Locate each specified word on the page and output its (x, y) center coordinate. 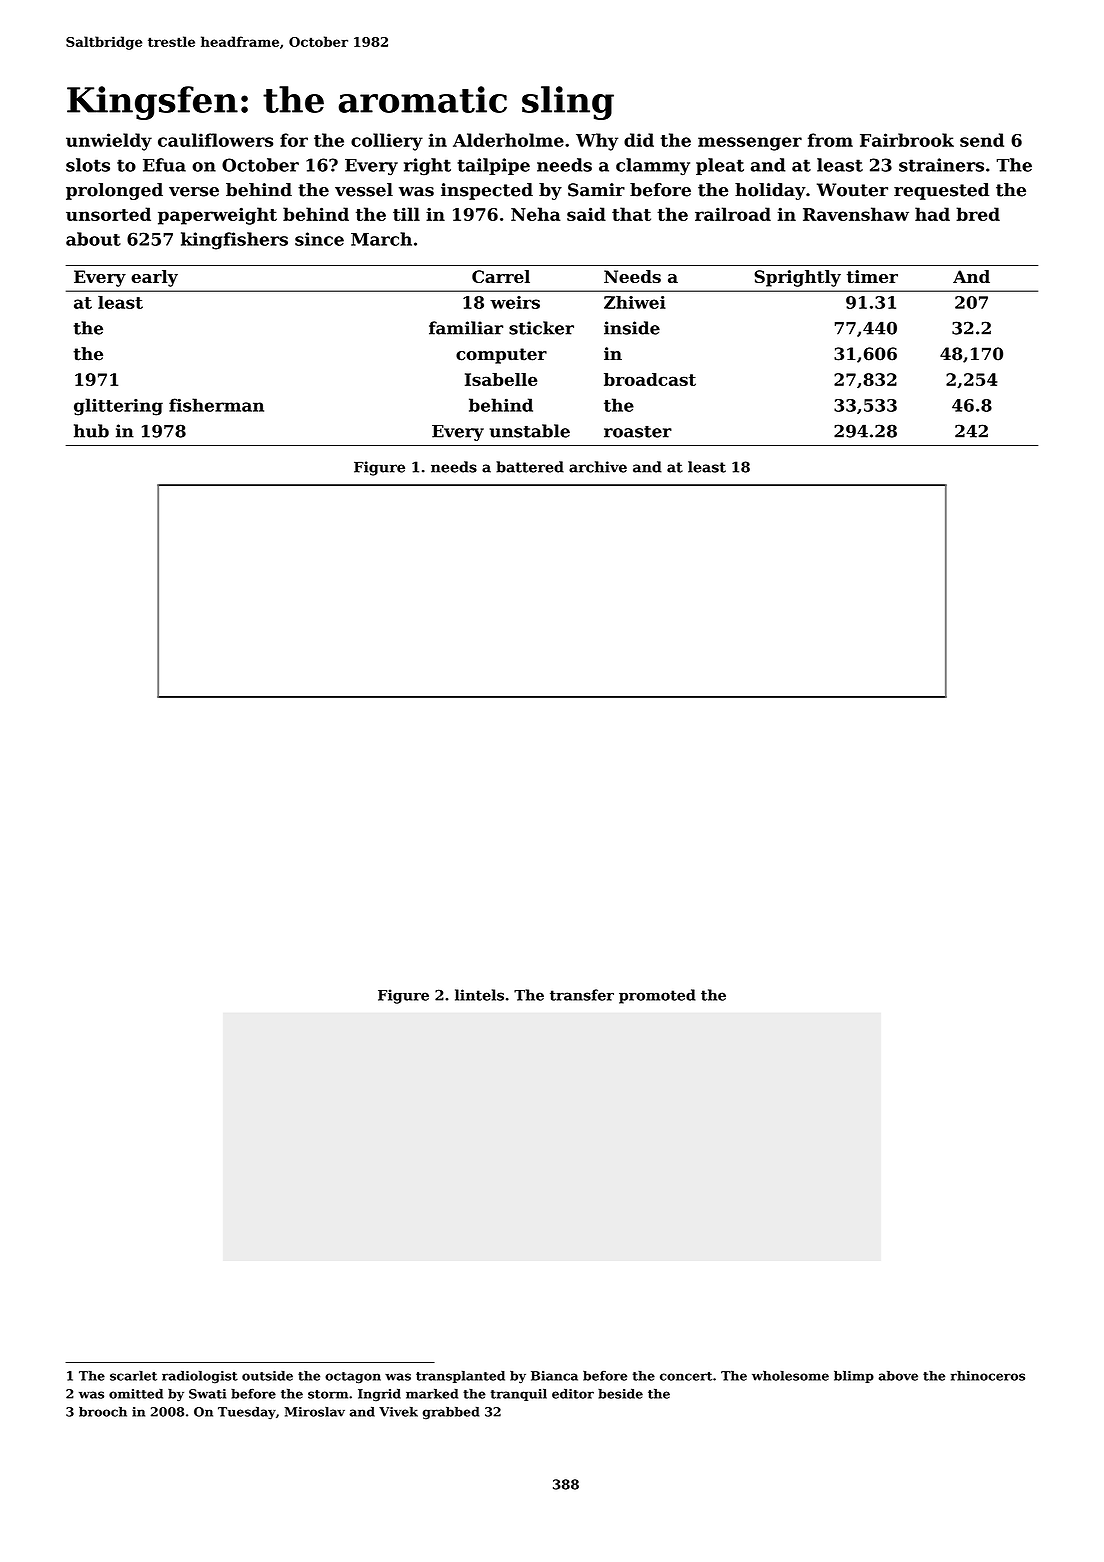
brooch (103, 1412)
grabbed (451, 1413)
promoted (657, 996)
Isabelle (501, 379)
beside (620, 1394)
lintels (479, 995)
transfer (582, 995)
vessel (364, 190)
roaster (638, 432)
